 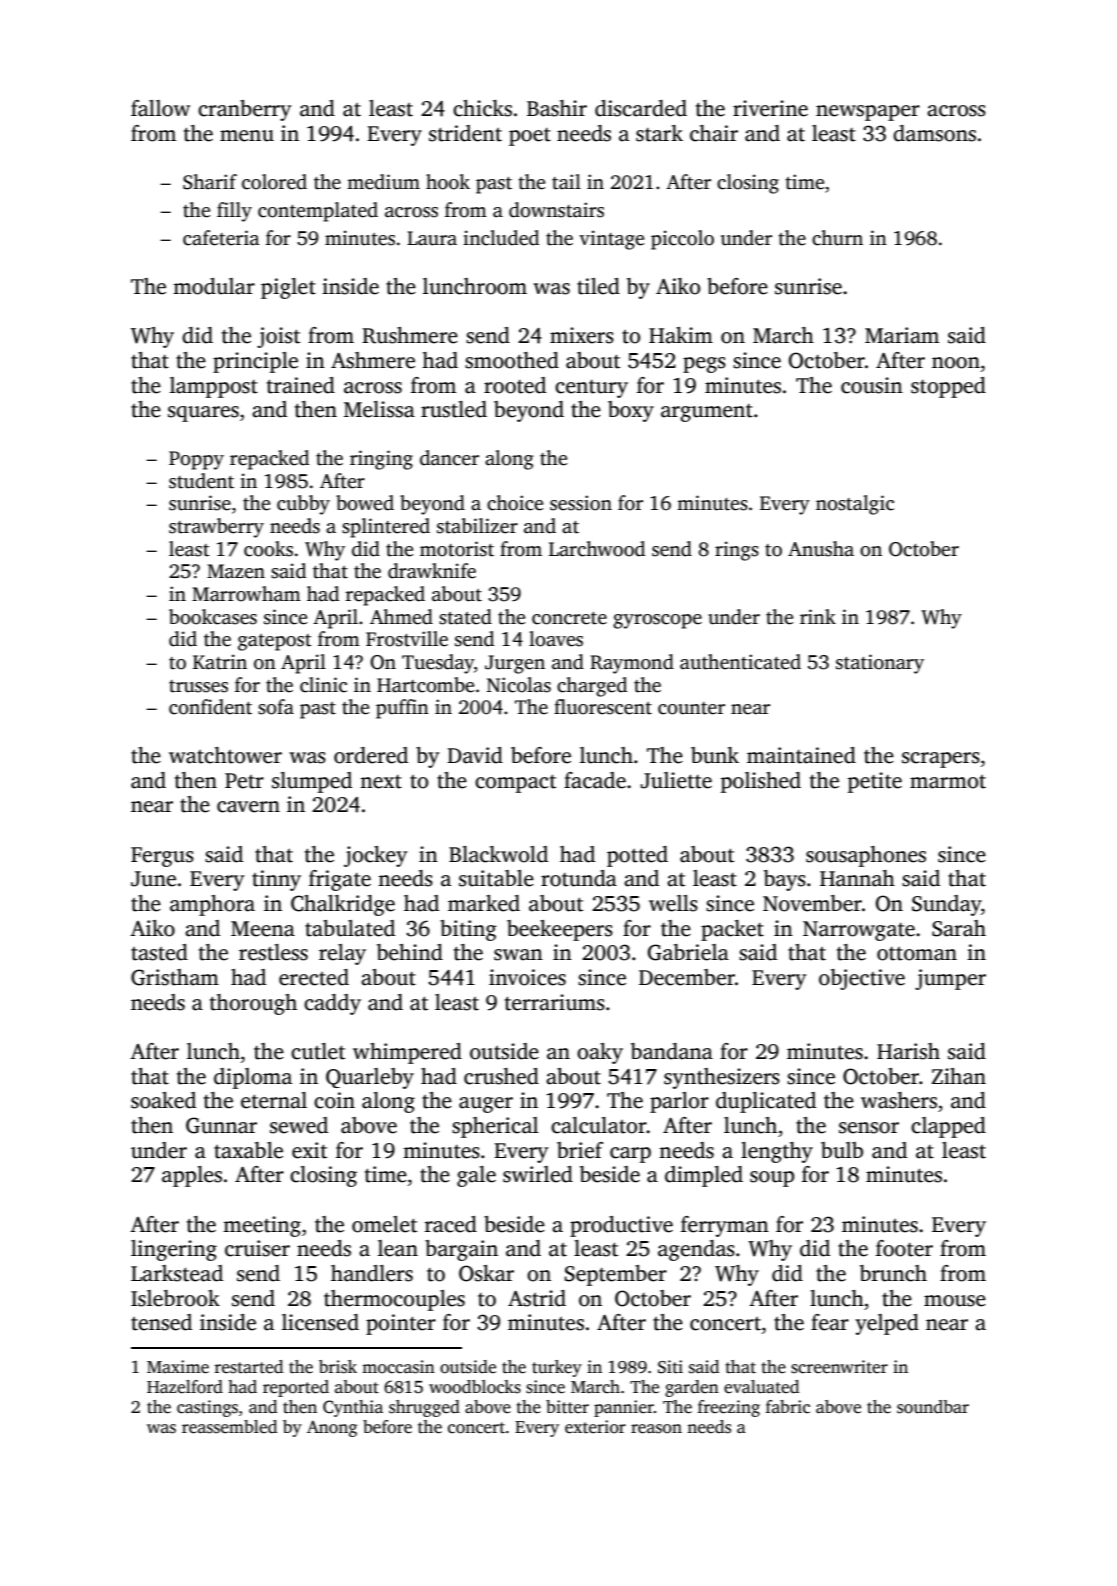 I want to click on cranberry, so click(x=244, y=110).
